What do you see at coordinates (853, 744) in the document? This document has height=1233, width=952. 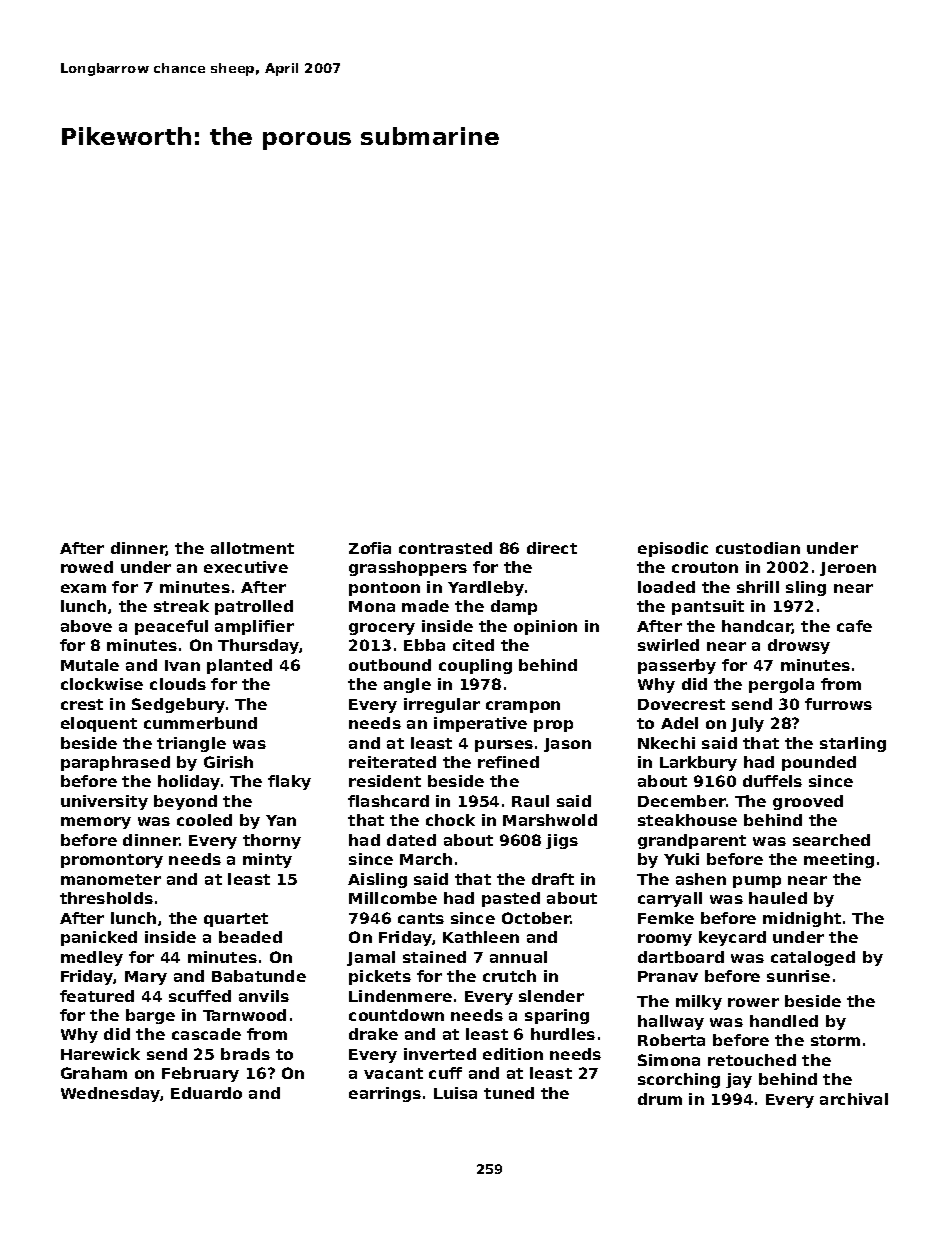 I see `starling` at bounding box center [853, 744].
